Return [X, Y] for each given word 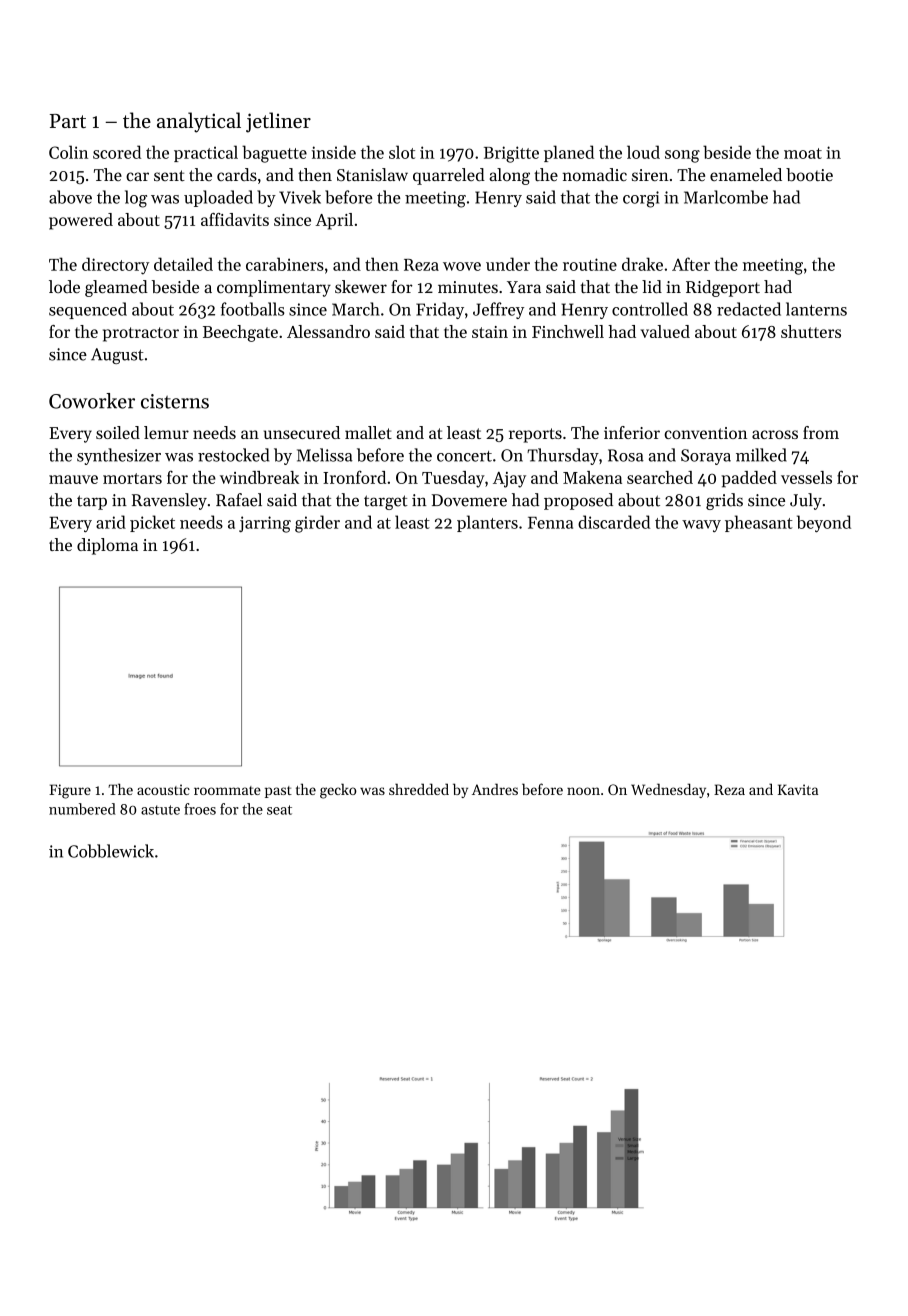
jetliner [278, 122]
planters [487, 523]
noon [583, 791]
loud [643, 152]
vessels [806, 477]
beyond [824, 523]
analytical [199, 122]
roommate [227, 790]
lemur [166, 432]
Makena [592, 477]
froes [200, 809]
